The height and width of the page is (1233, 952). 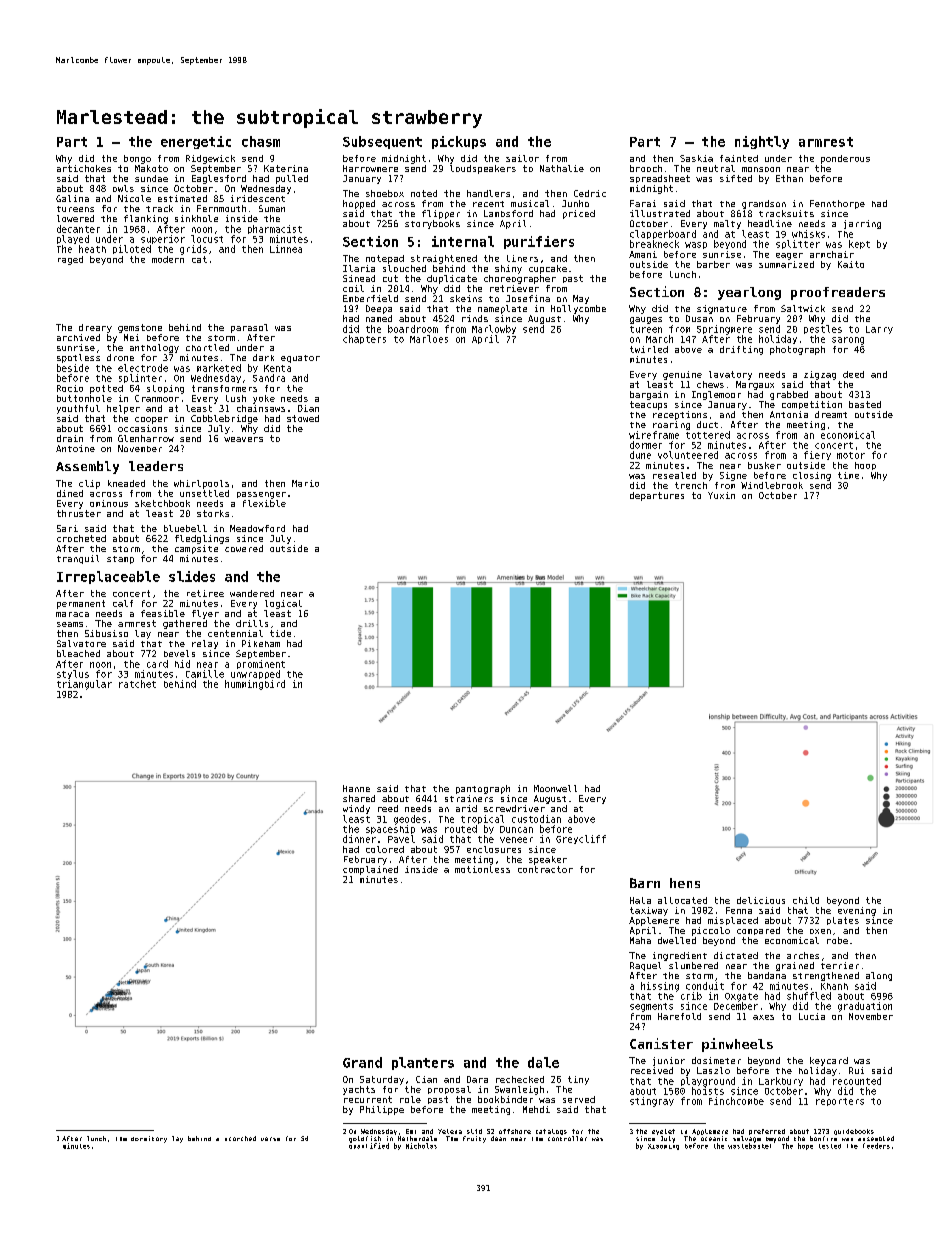 I want to click on chapters, so click(x=364, y=339).
